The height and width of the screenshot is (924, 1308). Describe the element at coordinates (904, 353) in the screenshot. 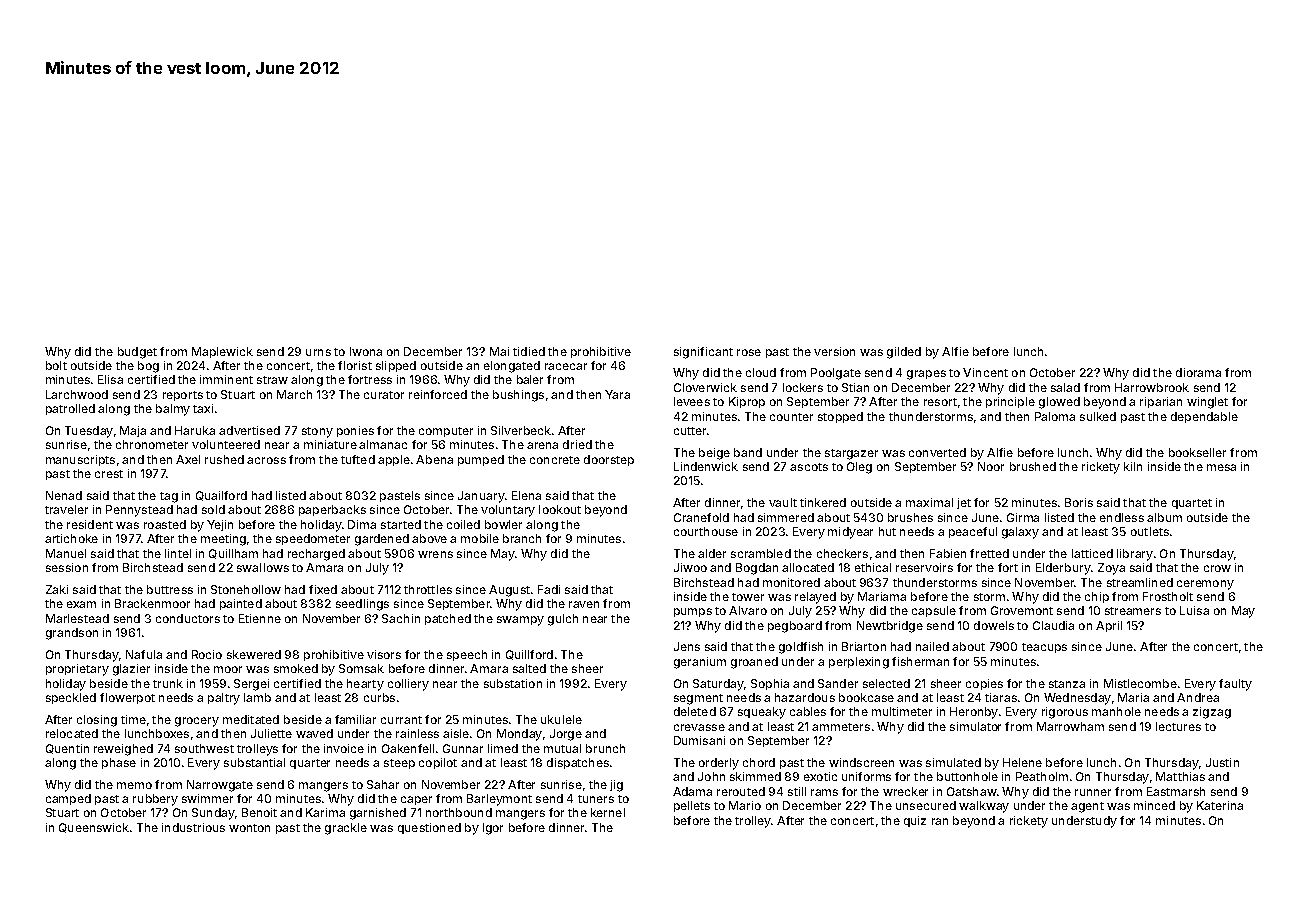

I see `gilded` at that location.
